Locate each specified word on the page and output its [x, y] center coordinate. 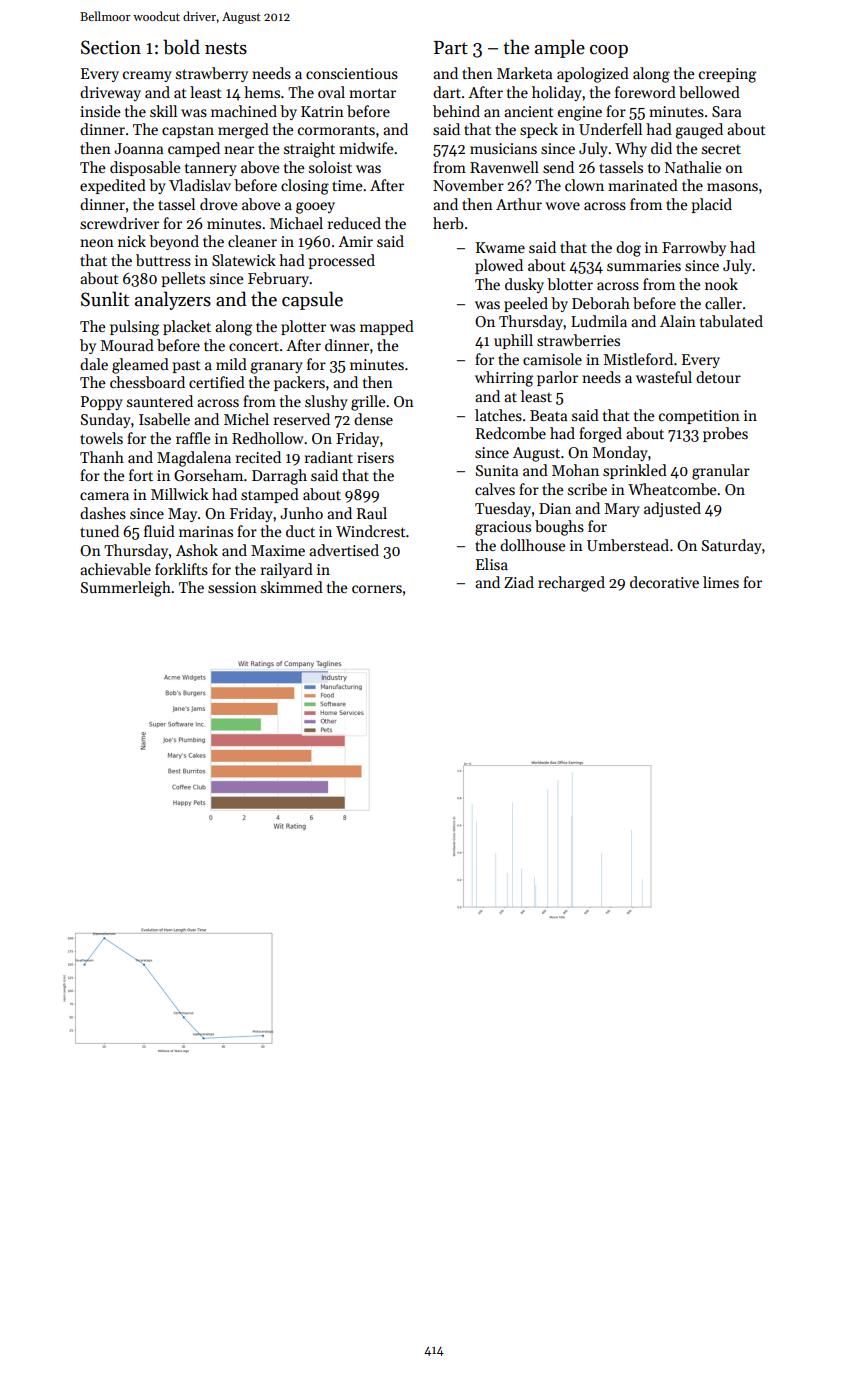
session [232, 587]
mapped [387, 327]
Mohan [575, 470]
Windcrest [371, 531]
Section [111, 47]
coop [609, 51]
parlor [557, 378]
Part [451, 48]
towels [101, 438]
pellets [183, 279]
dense [373, 419]
